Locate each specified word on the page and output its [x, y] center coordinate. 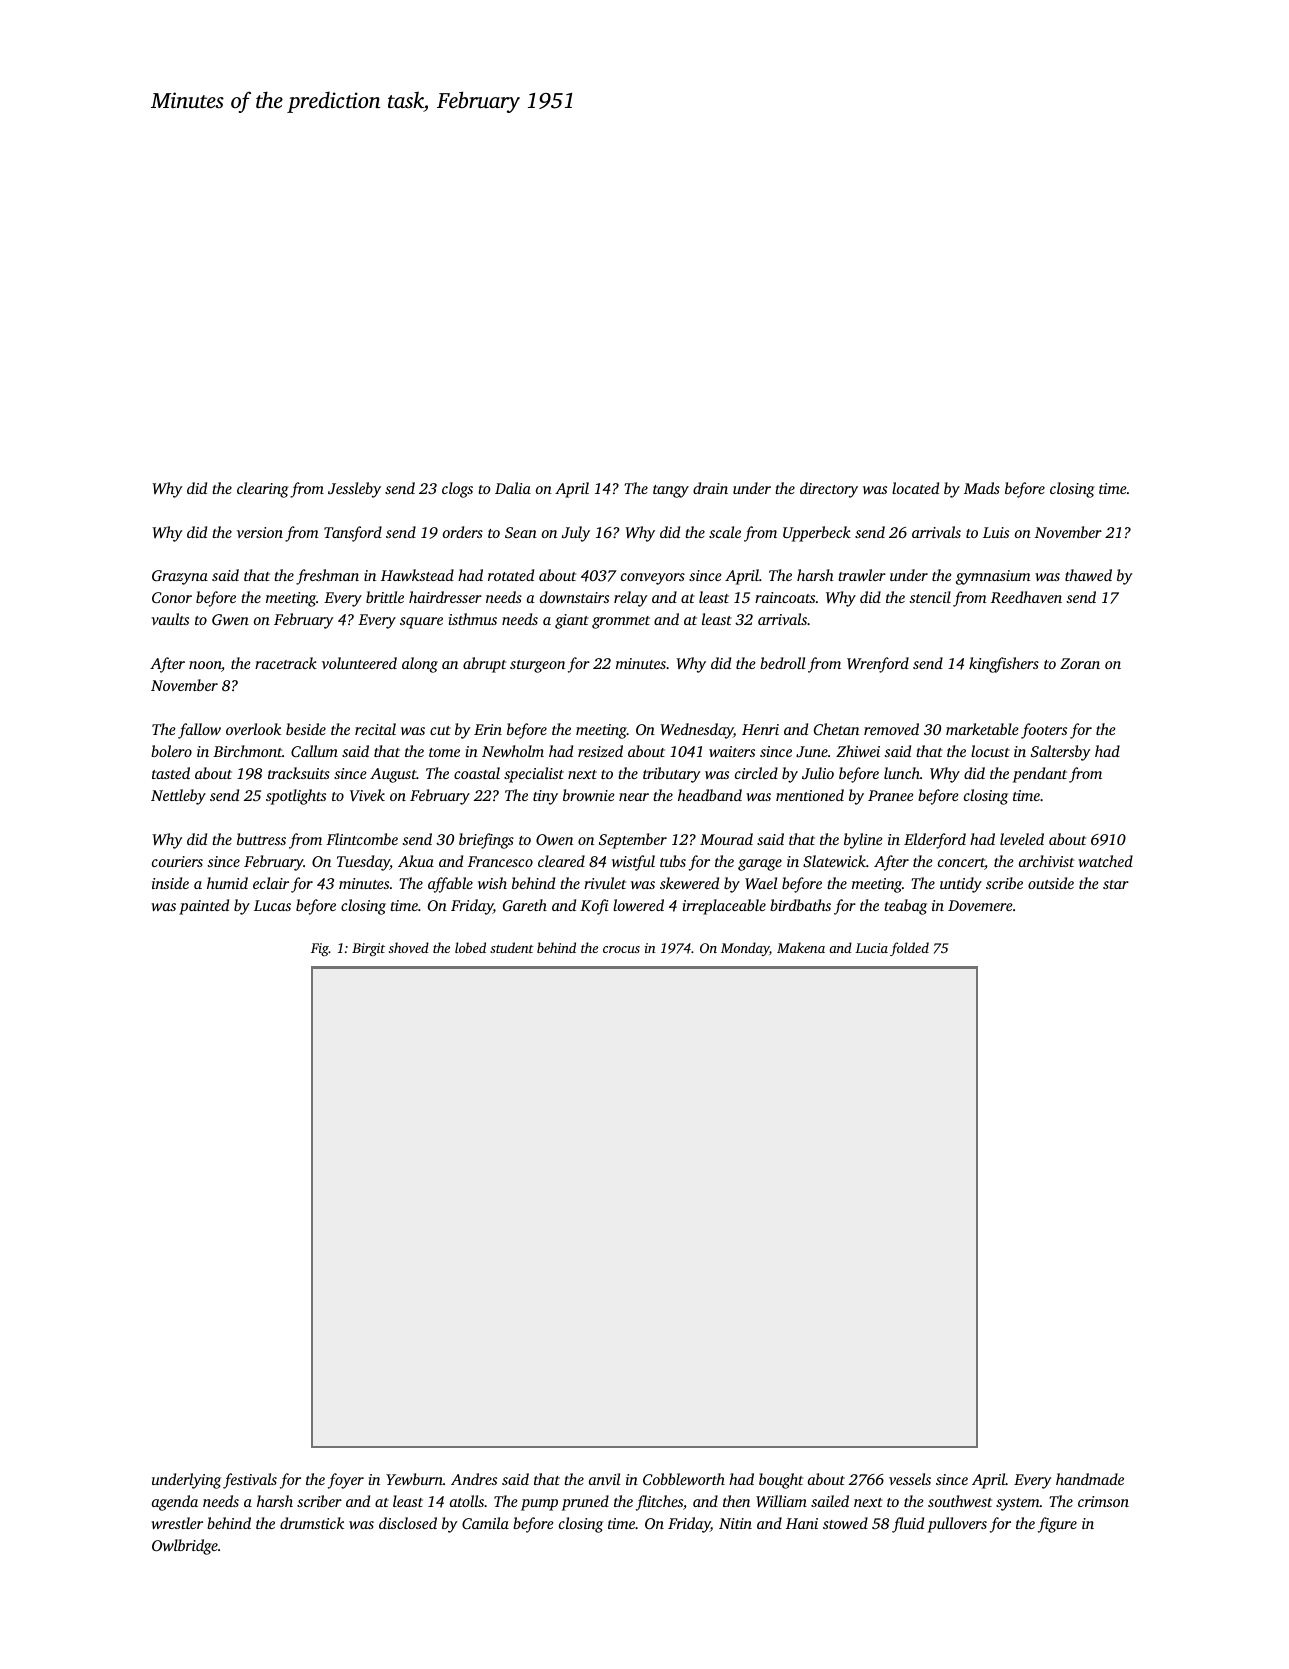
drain [710, 488]
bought [781, 1481]
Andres [474, 1479]
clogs [457, 490]
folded [909, 949]
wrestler [177, 1523]
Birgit [368, 949]
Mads [982, 488]
